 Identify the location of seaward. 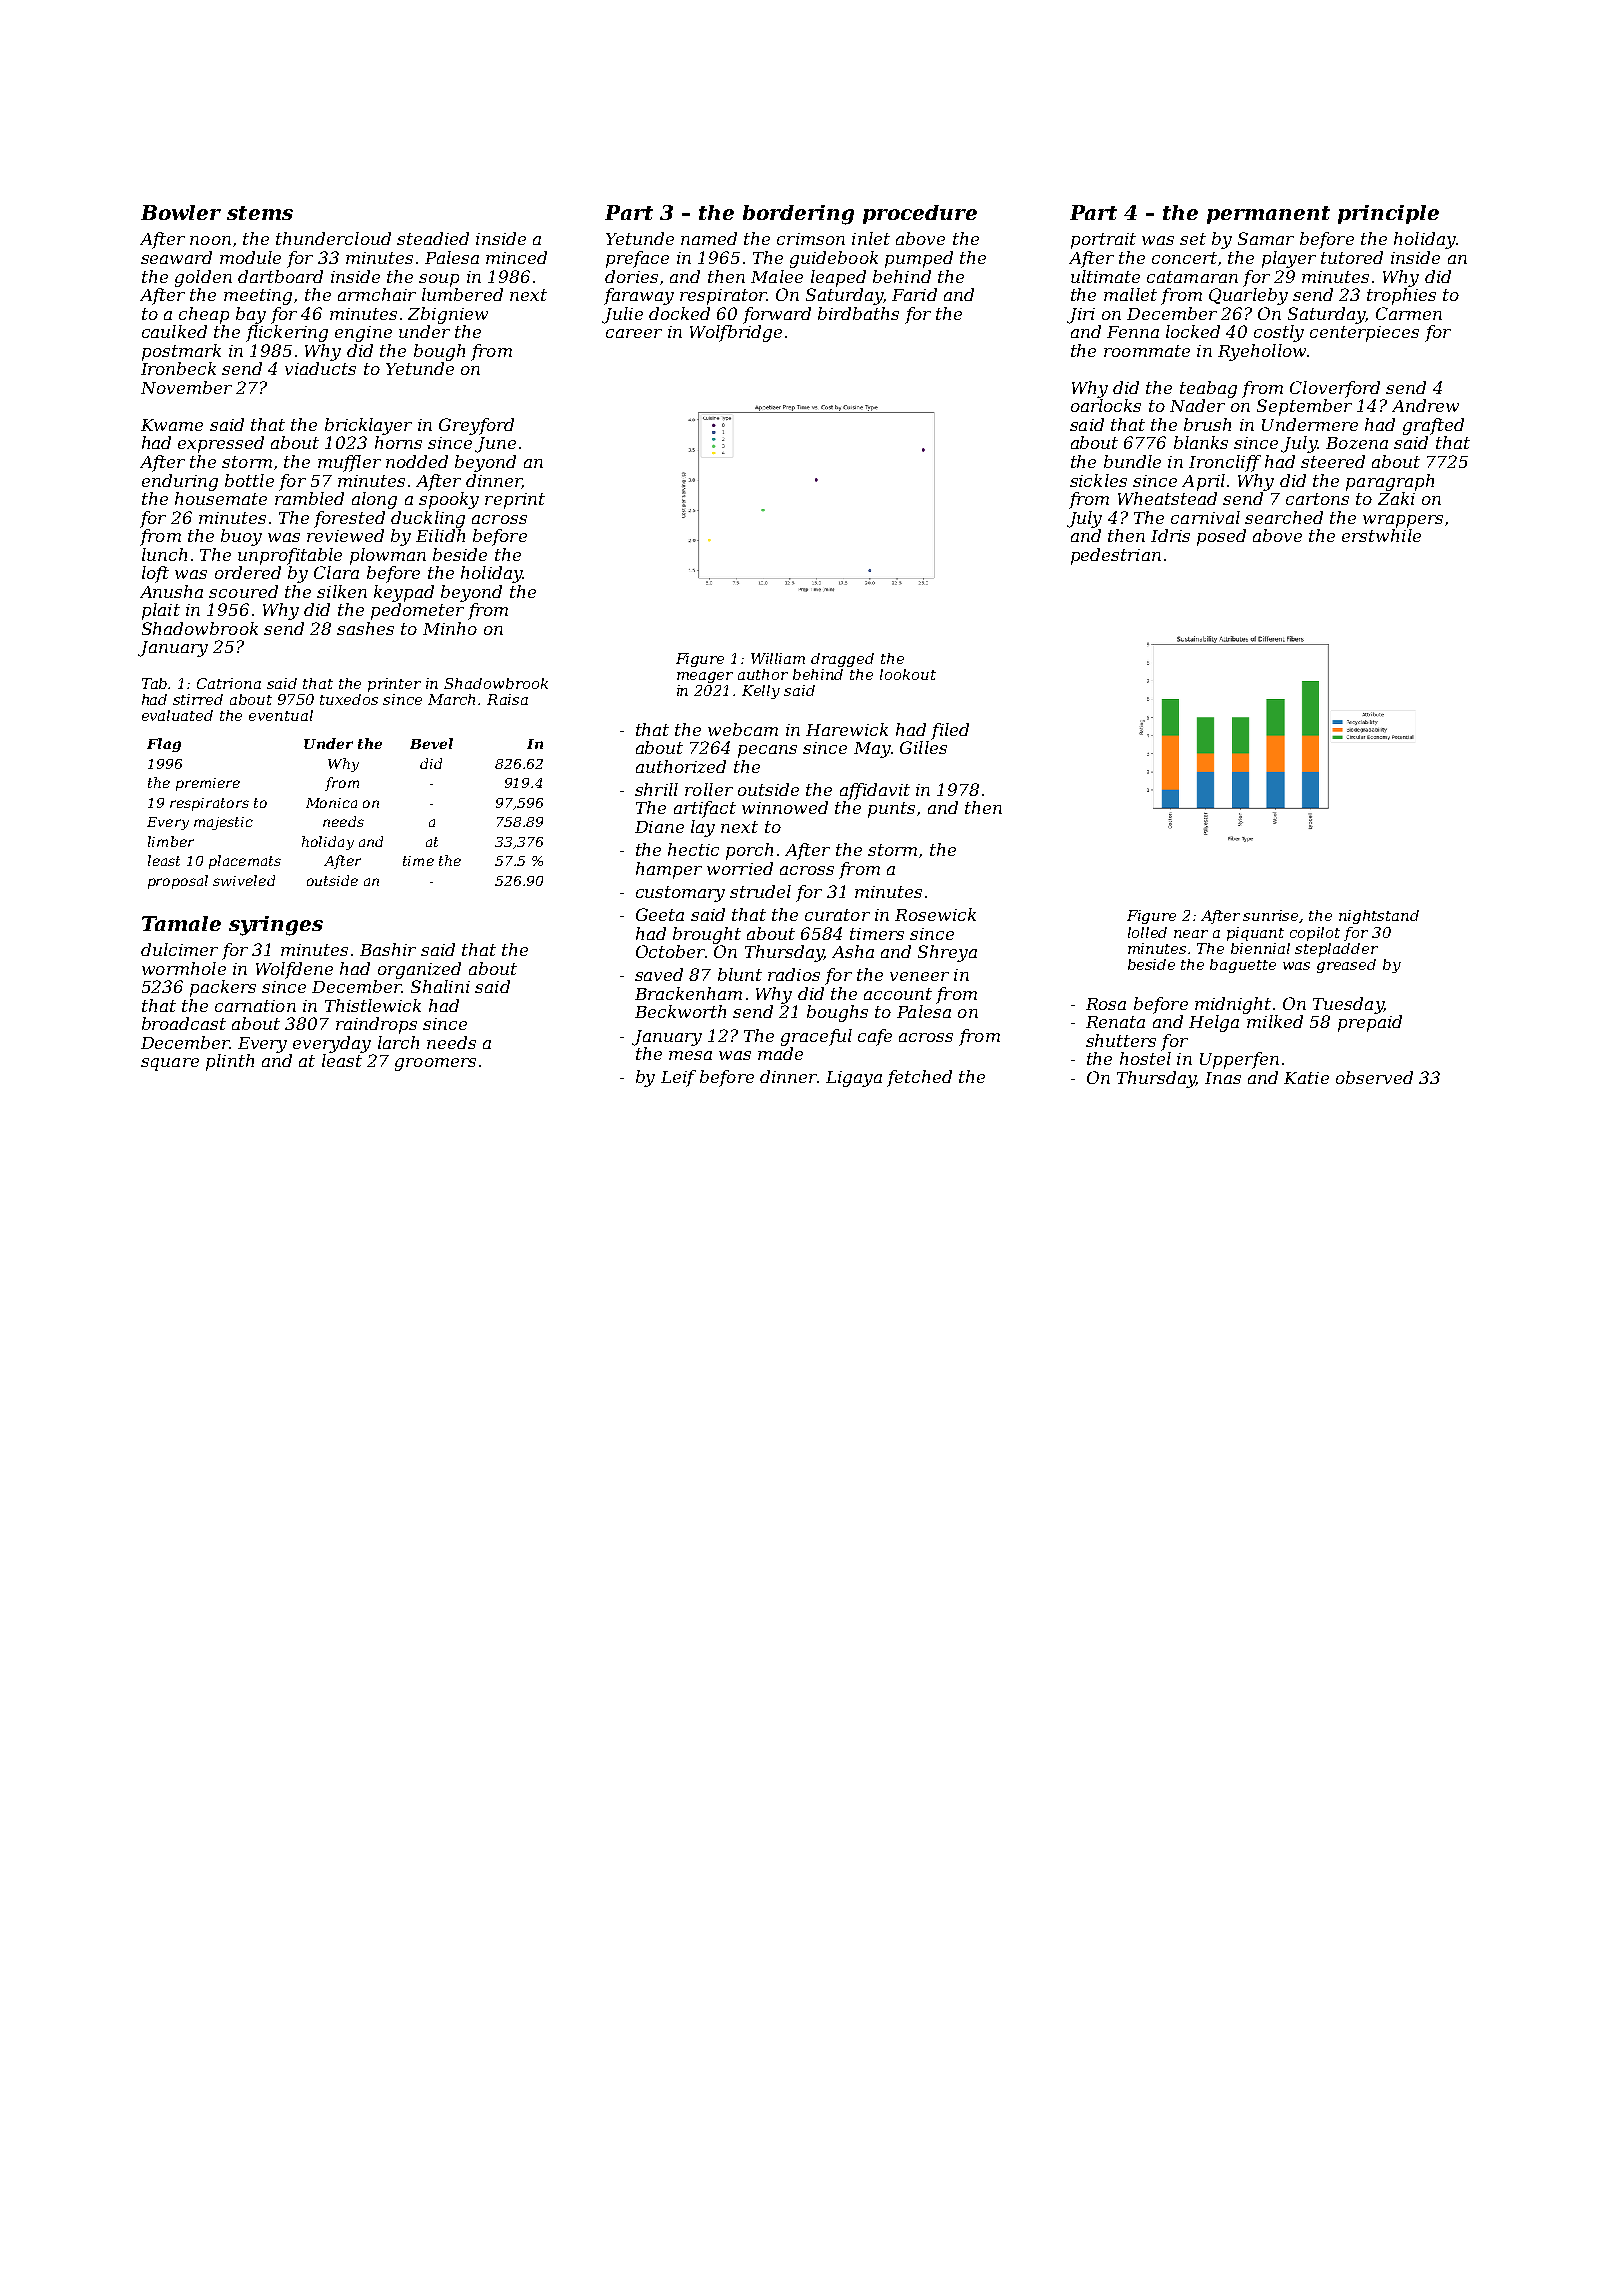
(176, 257).
